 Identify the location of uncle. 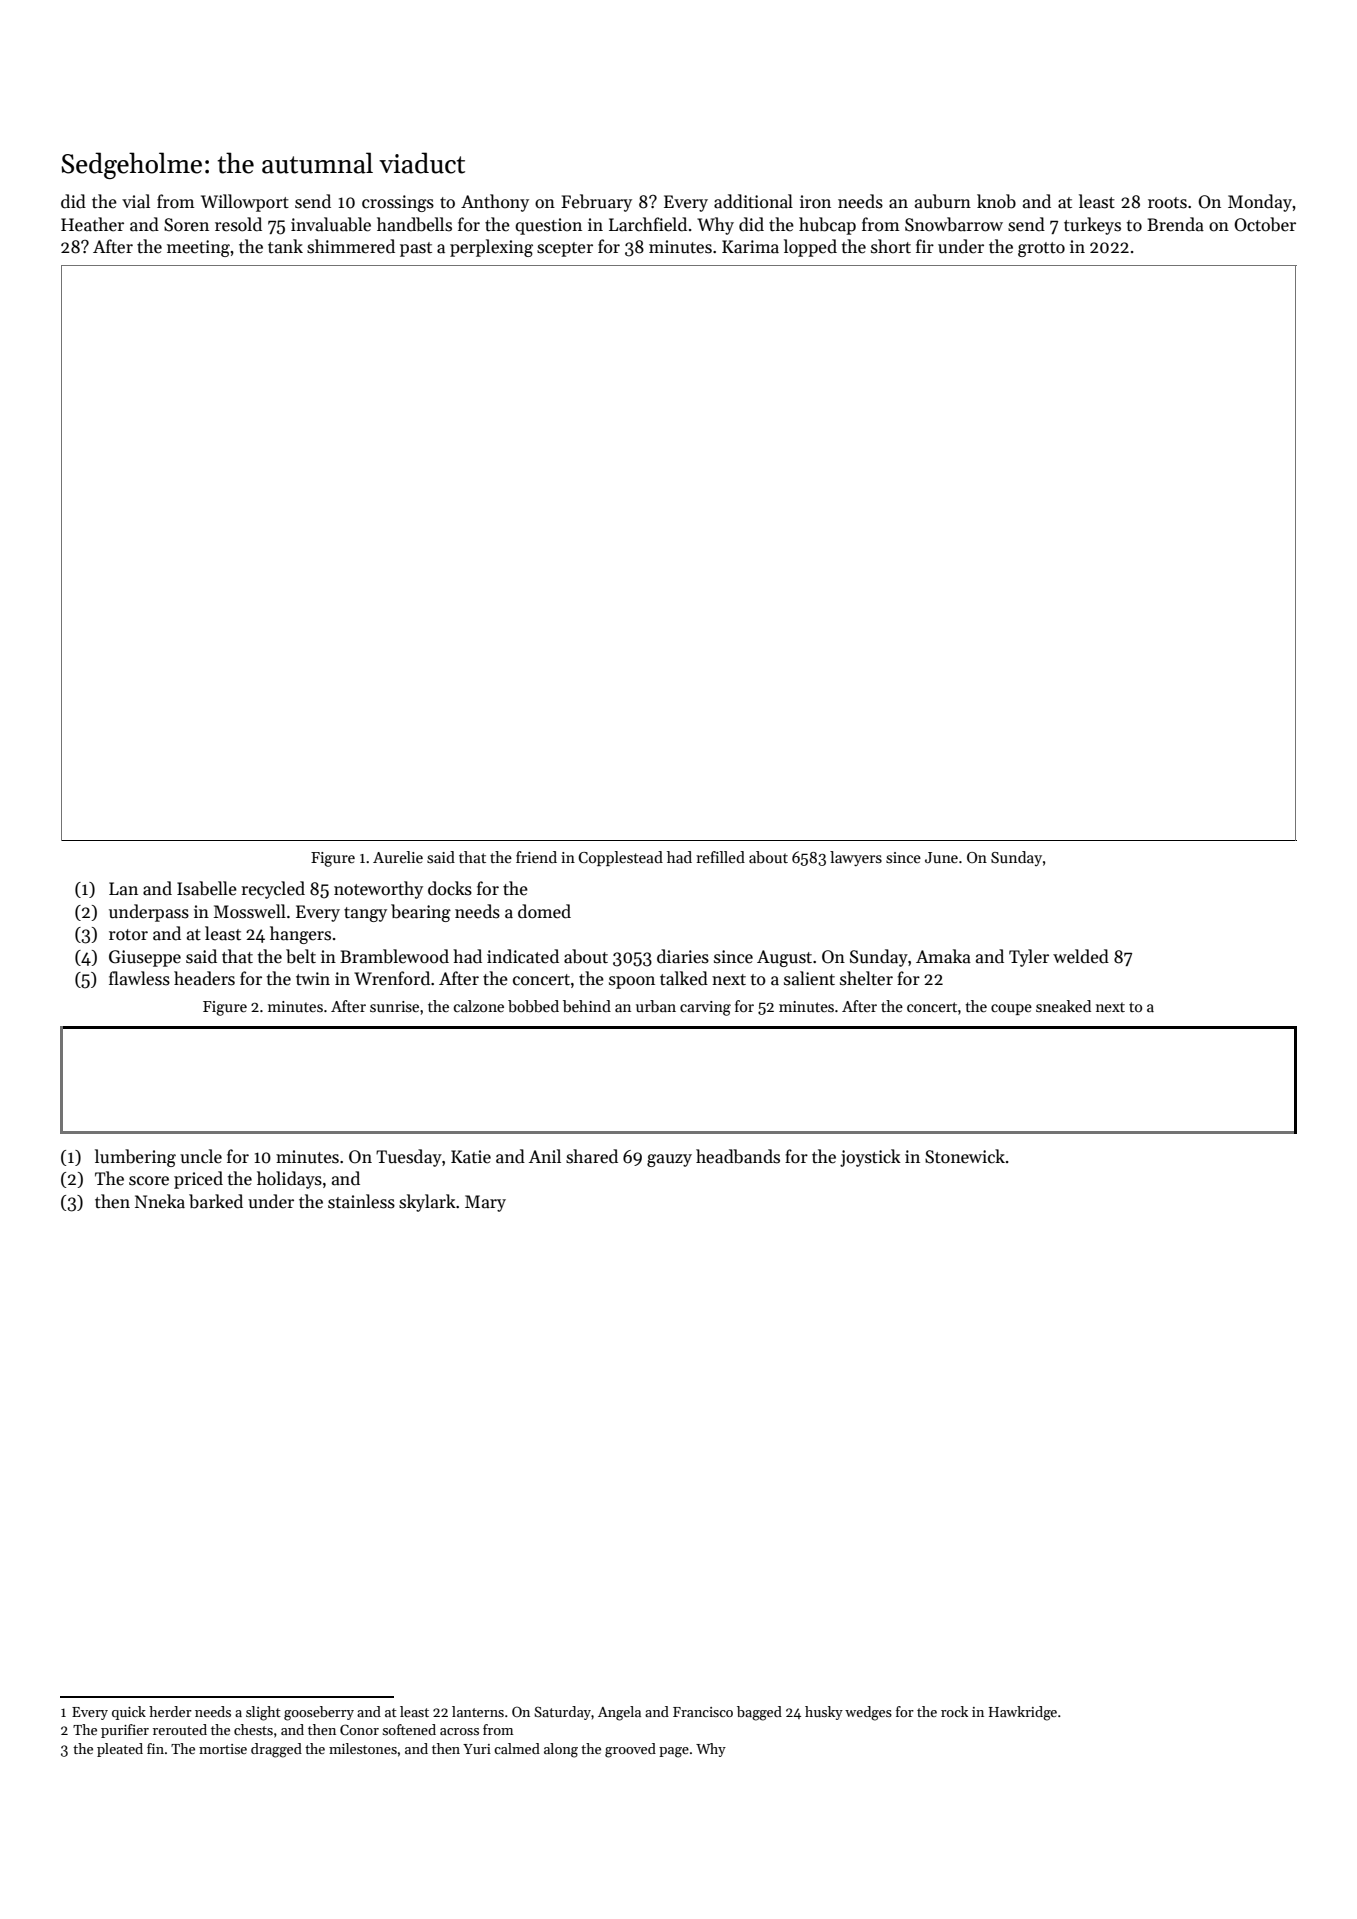
(201, 1156).
